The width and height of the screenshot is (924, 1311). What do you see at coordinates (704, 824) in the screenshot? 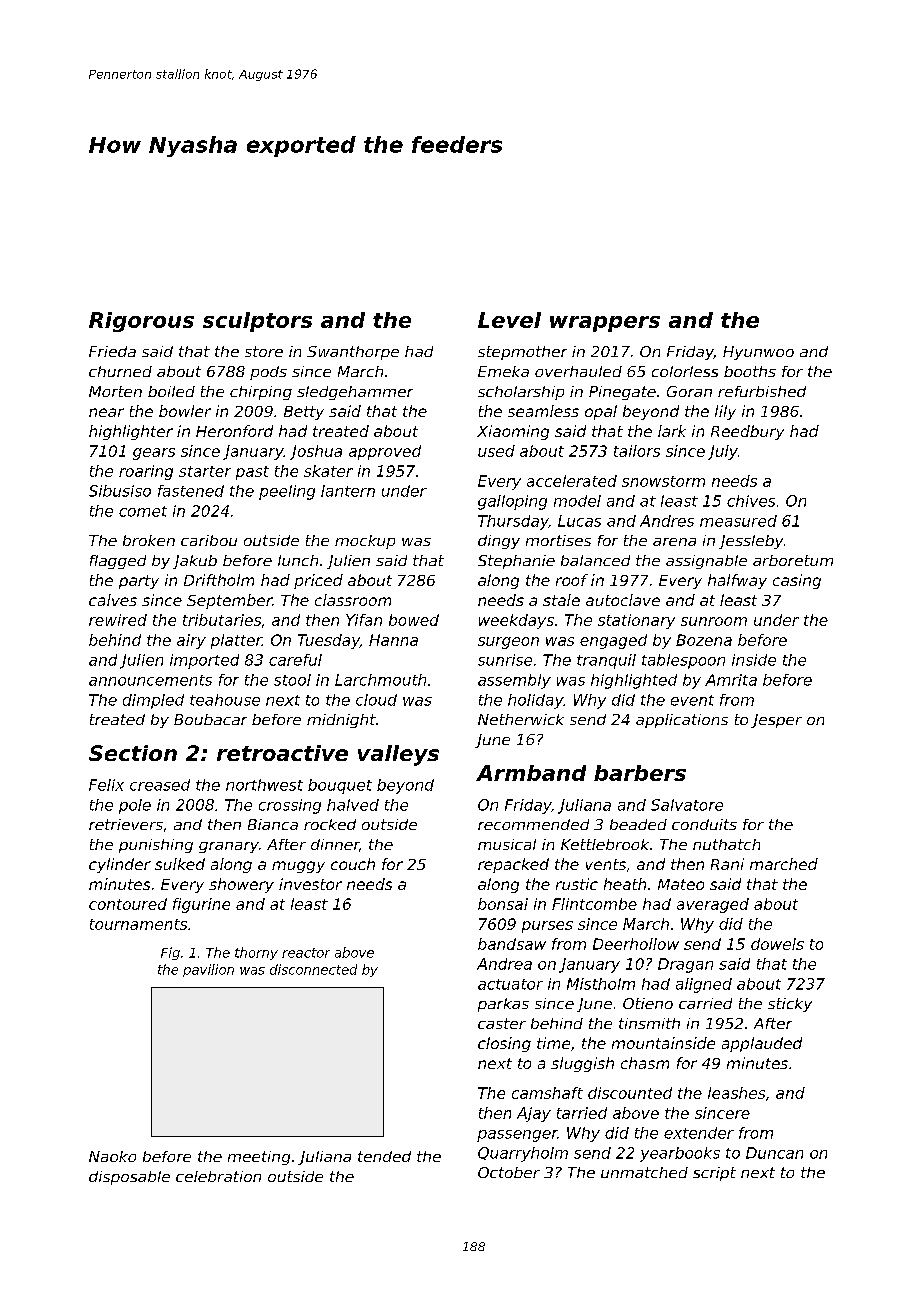
I see `conduits` at bounding box center [704, 824].
